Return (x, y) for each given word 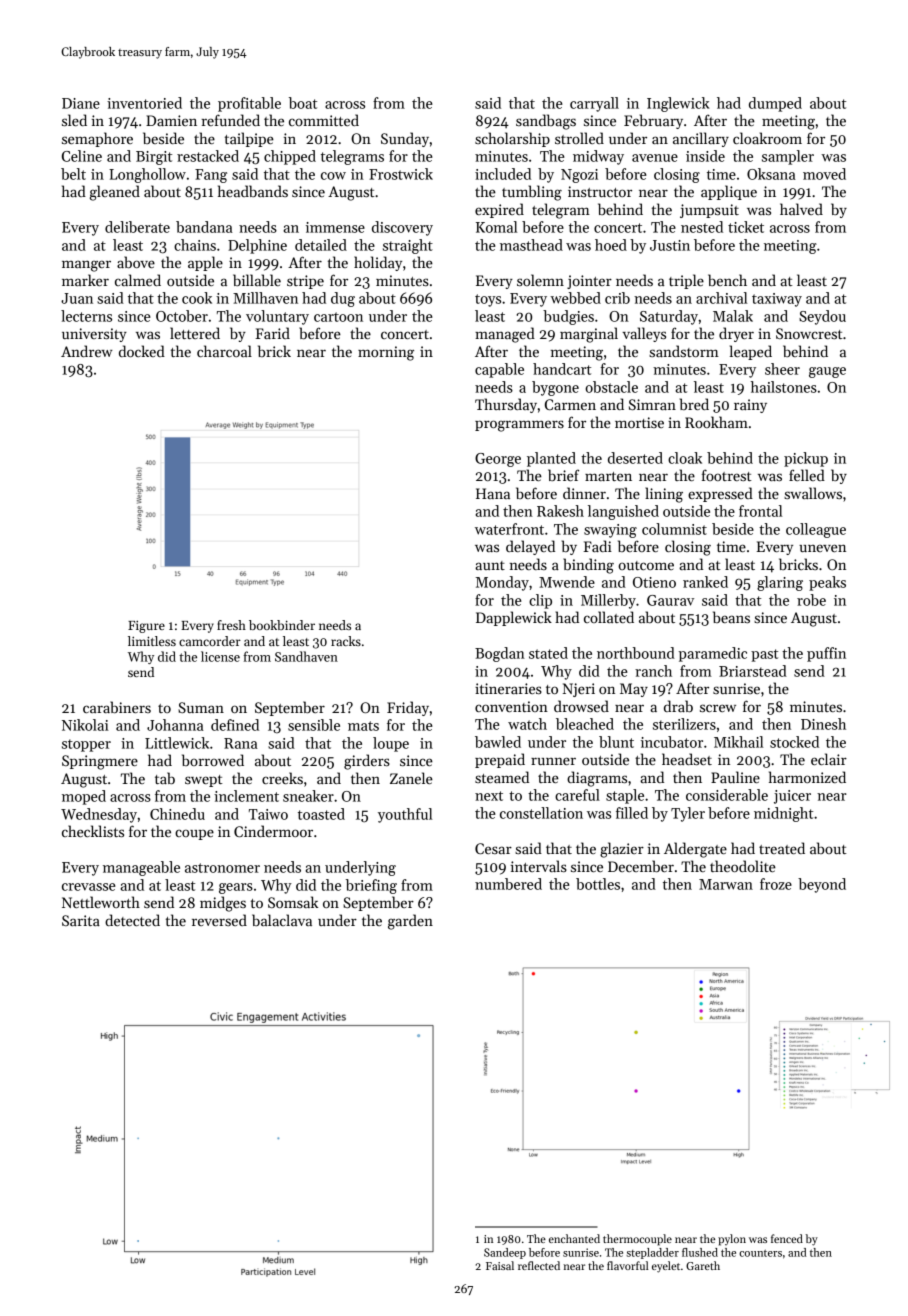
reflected (539, 1265)
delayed (530, 547)
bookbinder (282, 625)
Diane (81, 103)
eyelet (666, 1267)
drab (678, 706)
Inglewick (678, 104)
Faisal (500, 1265)
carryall (594, 104)
